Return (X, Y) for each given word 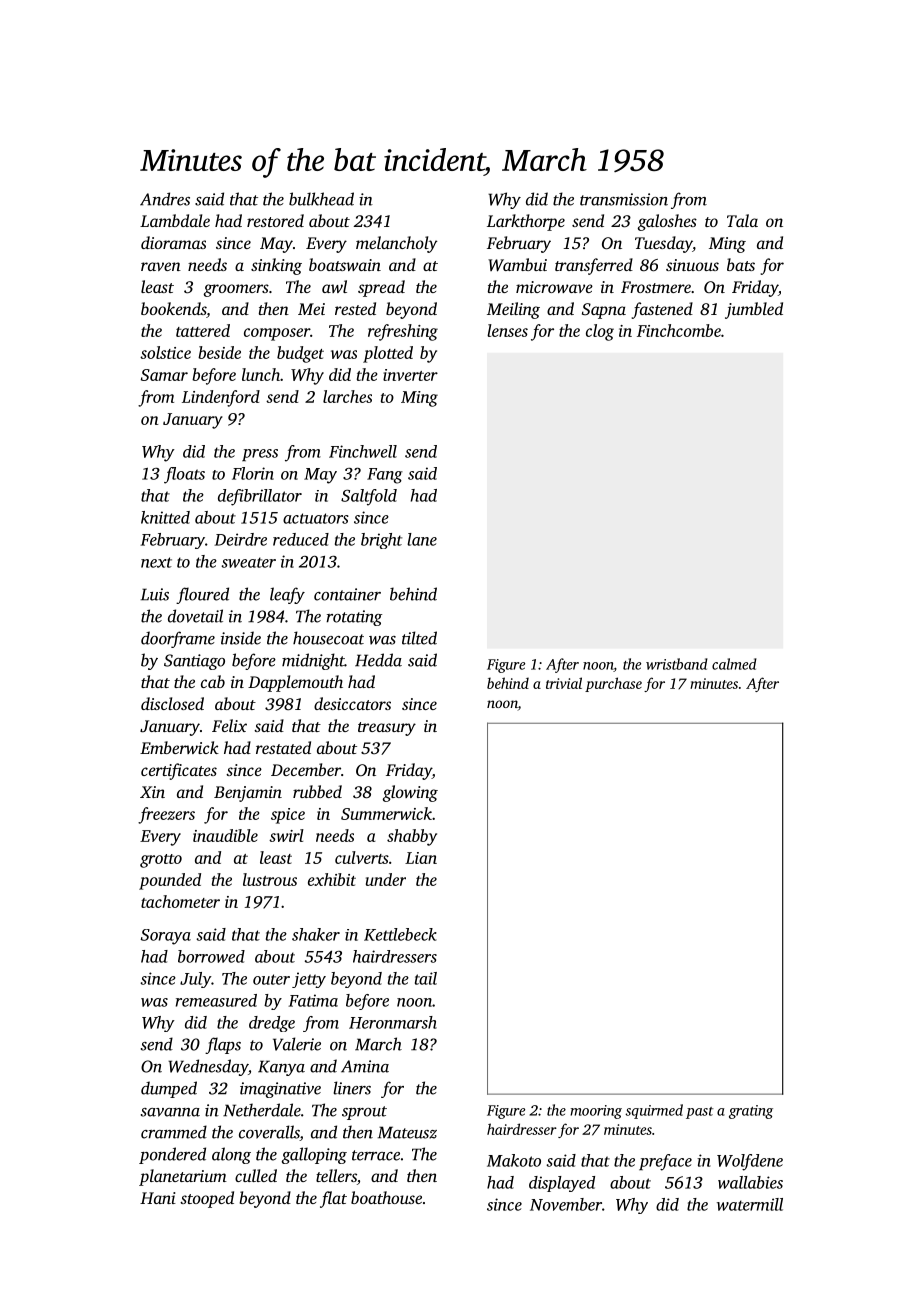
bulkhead (321, 199)
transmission (624, 199)
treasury (387, 729)
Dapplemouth (295, 683)
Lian (421, 858)
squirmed (654, 1111)
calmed (734, 664)
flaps (223, 1045)
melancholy (397, 244)
